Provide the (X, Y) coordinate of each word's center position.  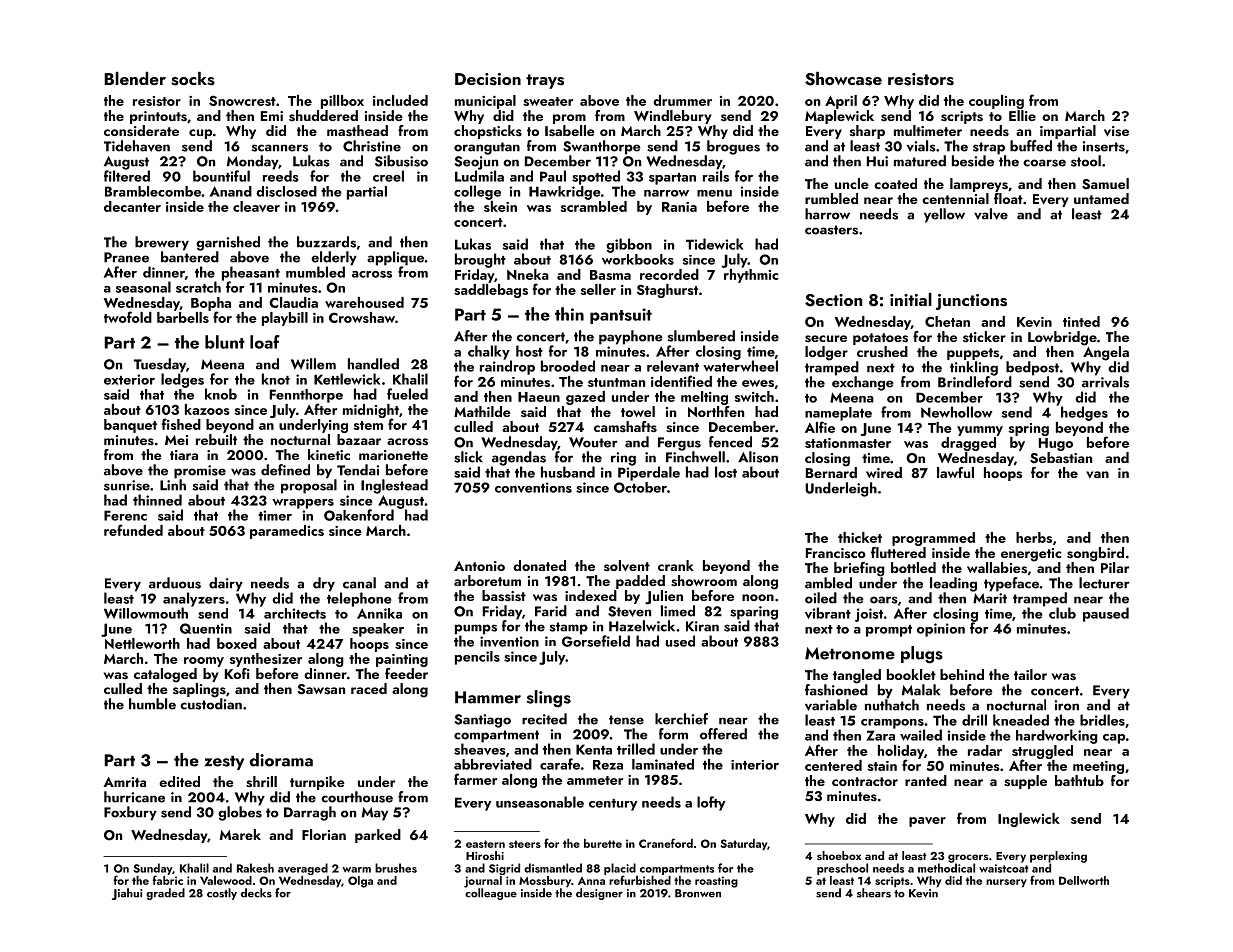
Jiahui (127, 894)
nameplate (838, 414)
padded (640, 582)
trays (545, 81)
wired (884, 472)
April (841, 102)
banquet (130, 426)
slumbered (701, 336)
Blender (135, 78)
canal (359, 583)
